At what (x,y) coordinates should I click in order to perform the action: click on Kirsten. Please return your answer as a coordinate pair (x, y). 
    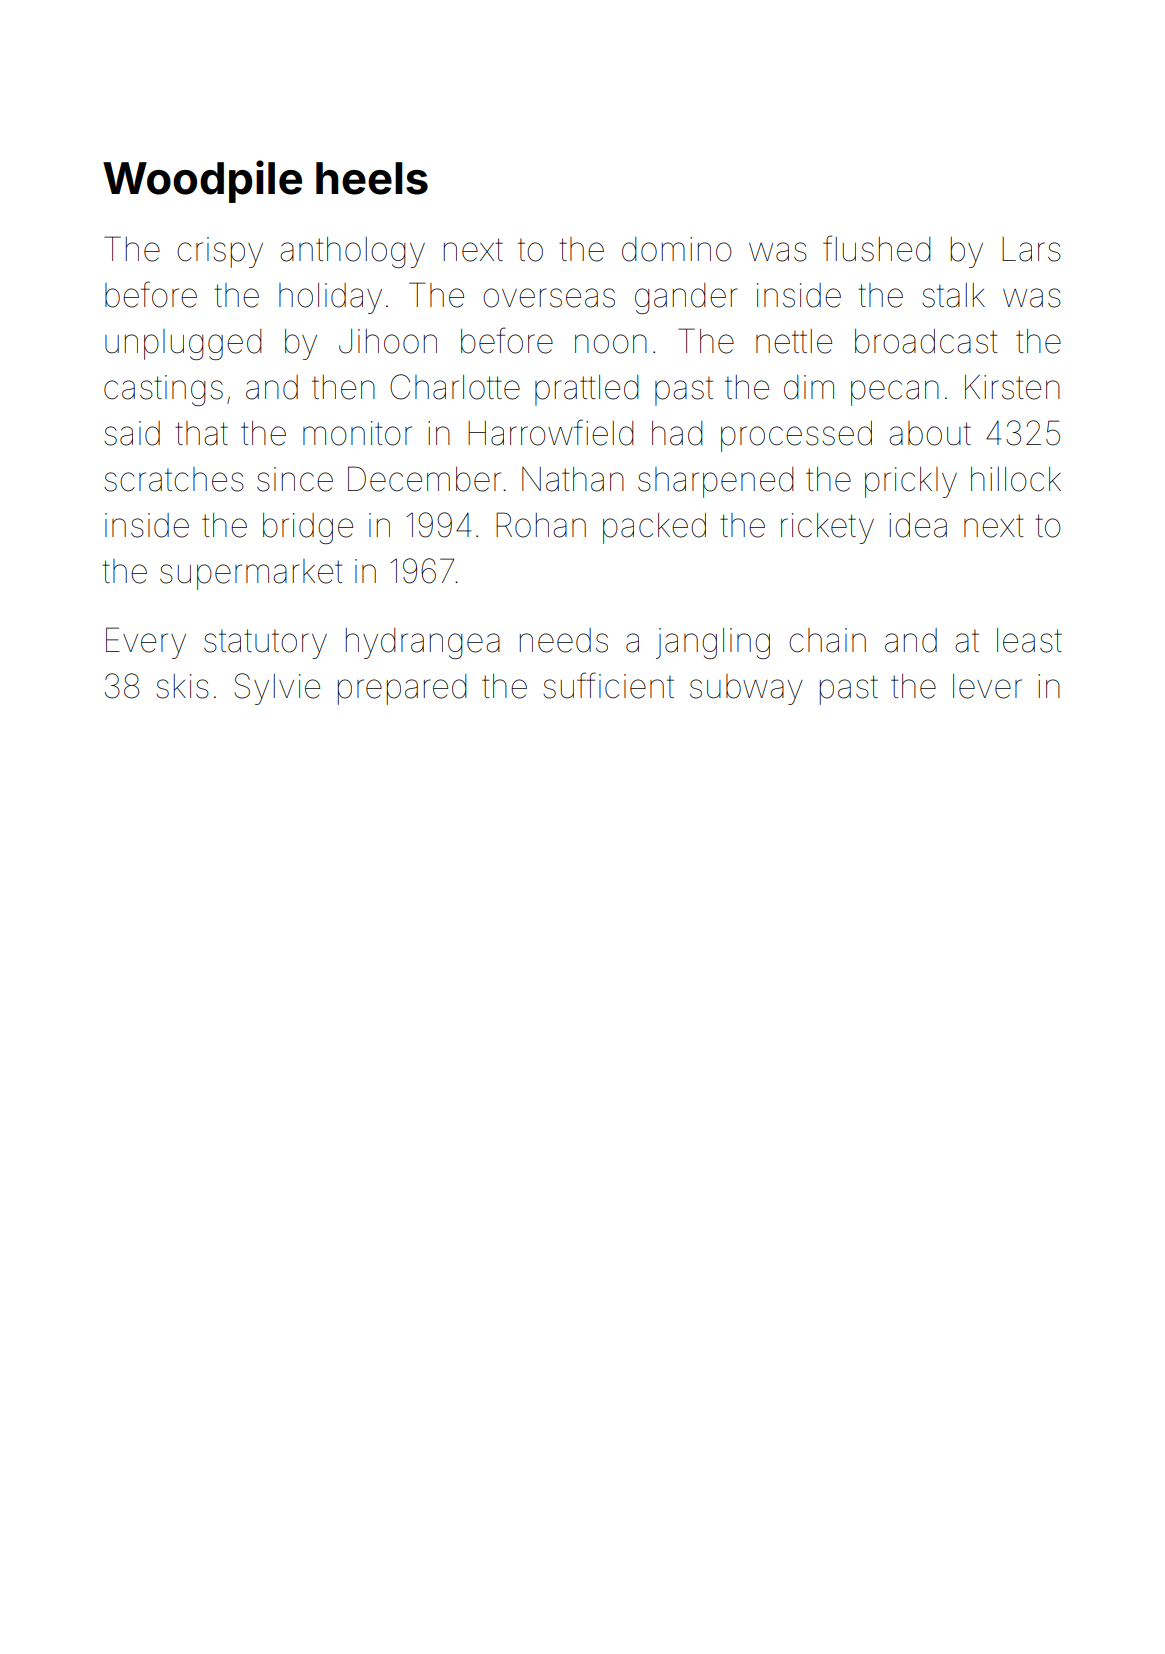
    Looking at the image, I should click on (1012, 387).
